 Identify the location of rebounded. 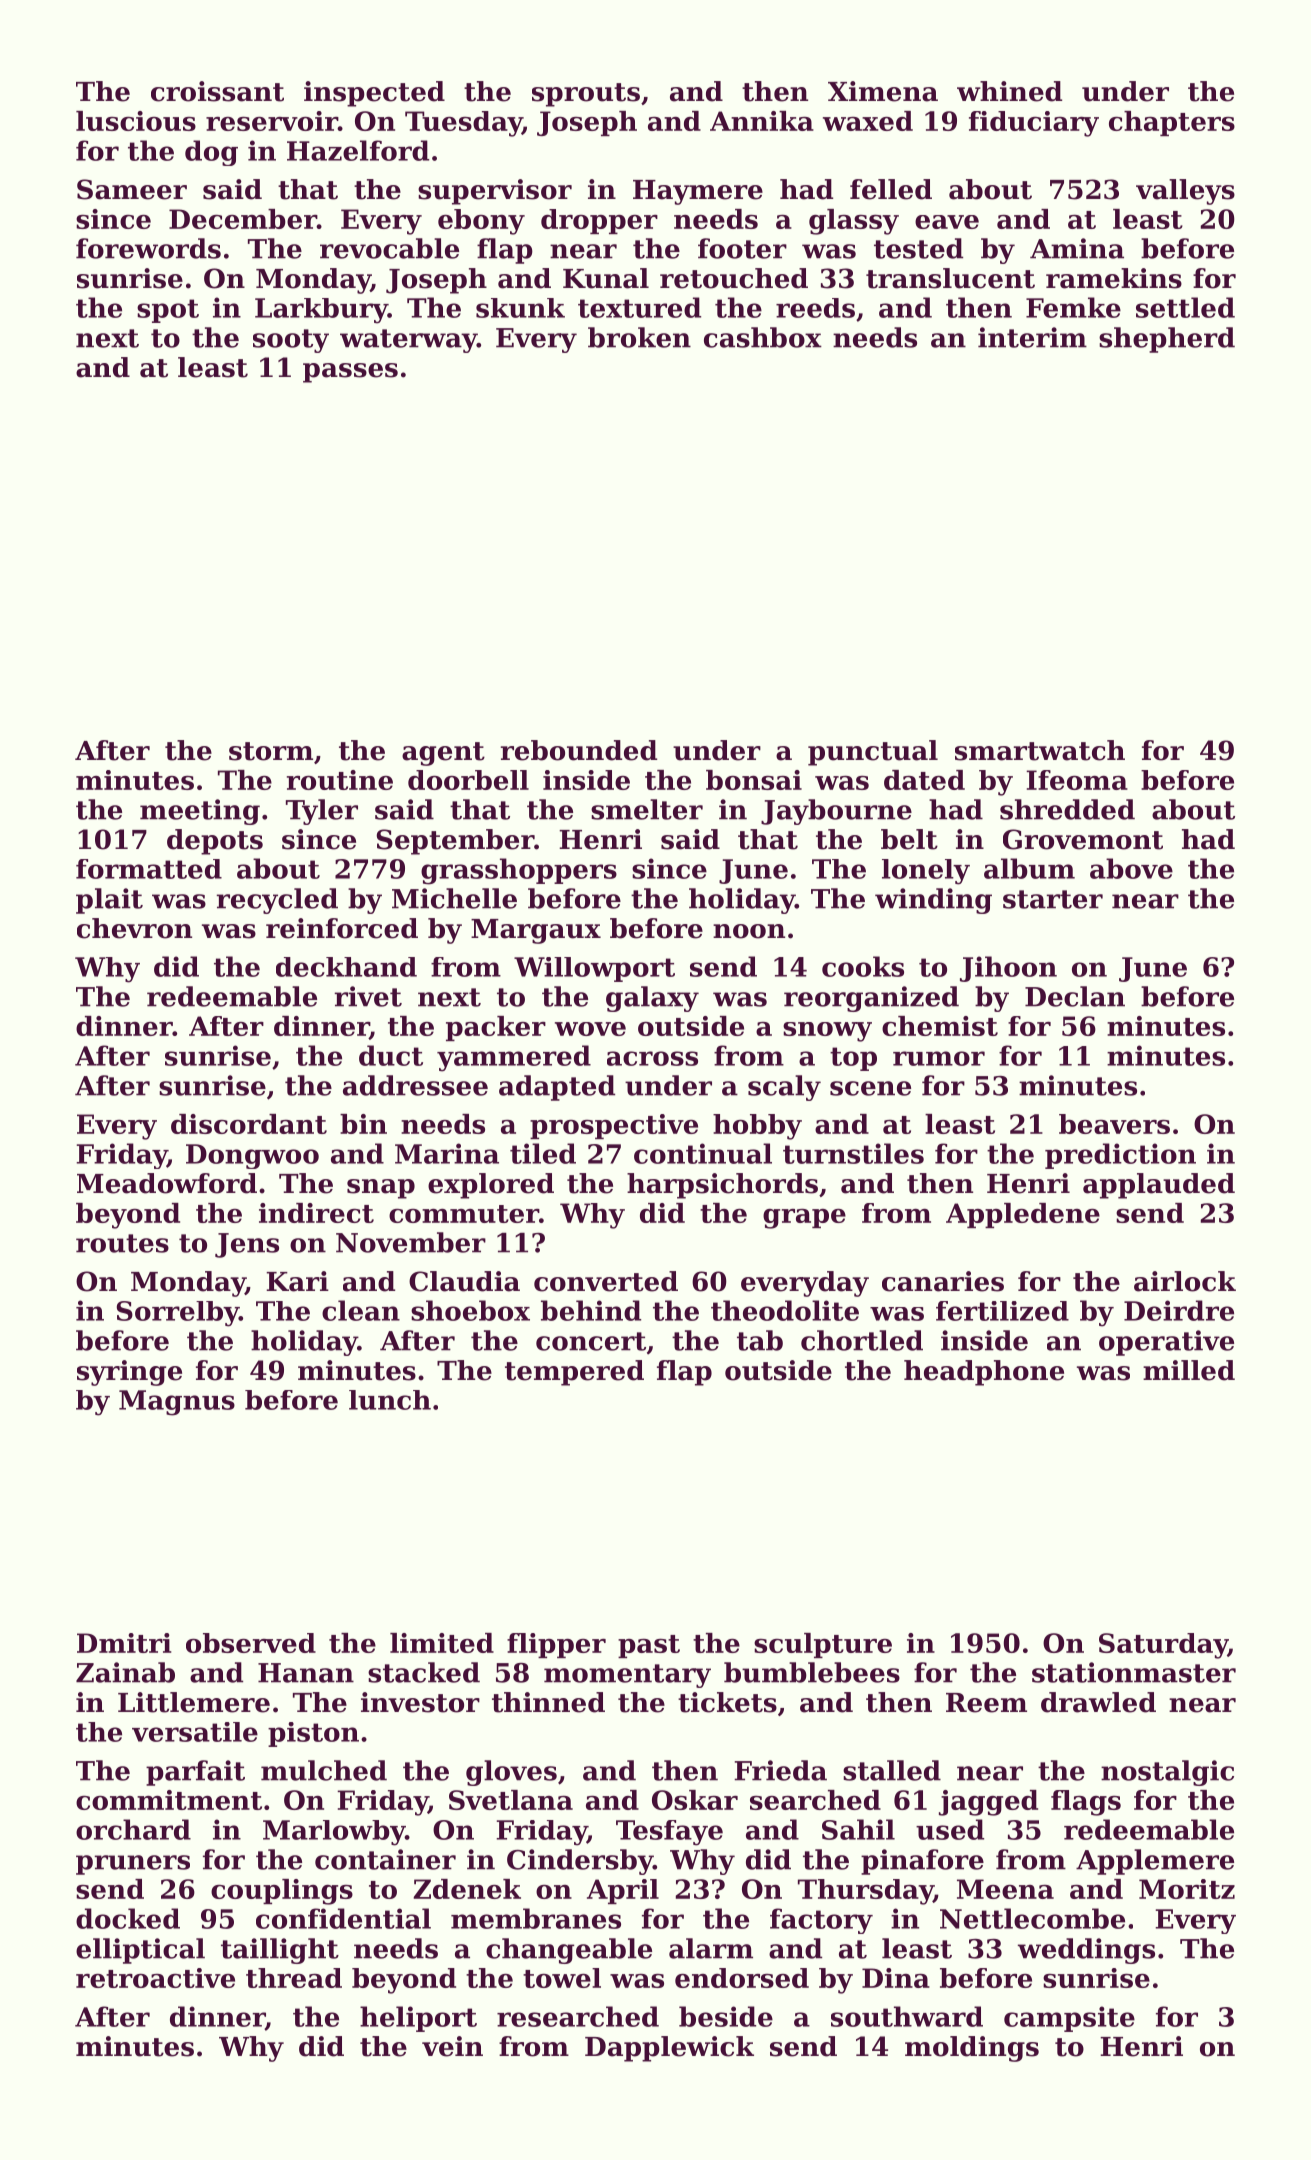
(579, 750).
